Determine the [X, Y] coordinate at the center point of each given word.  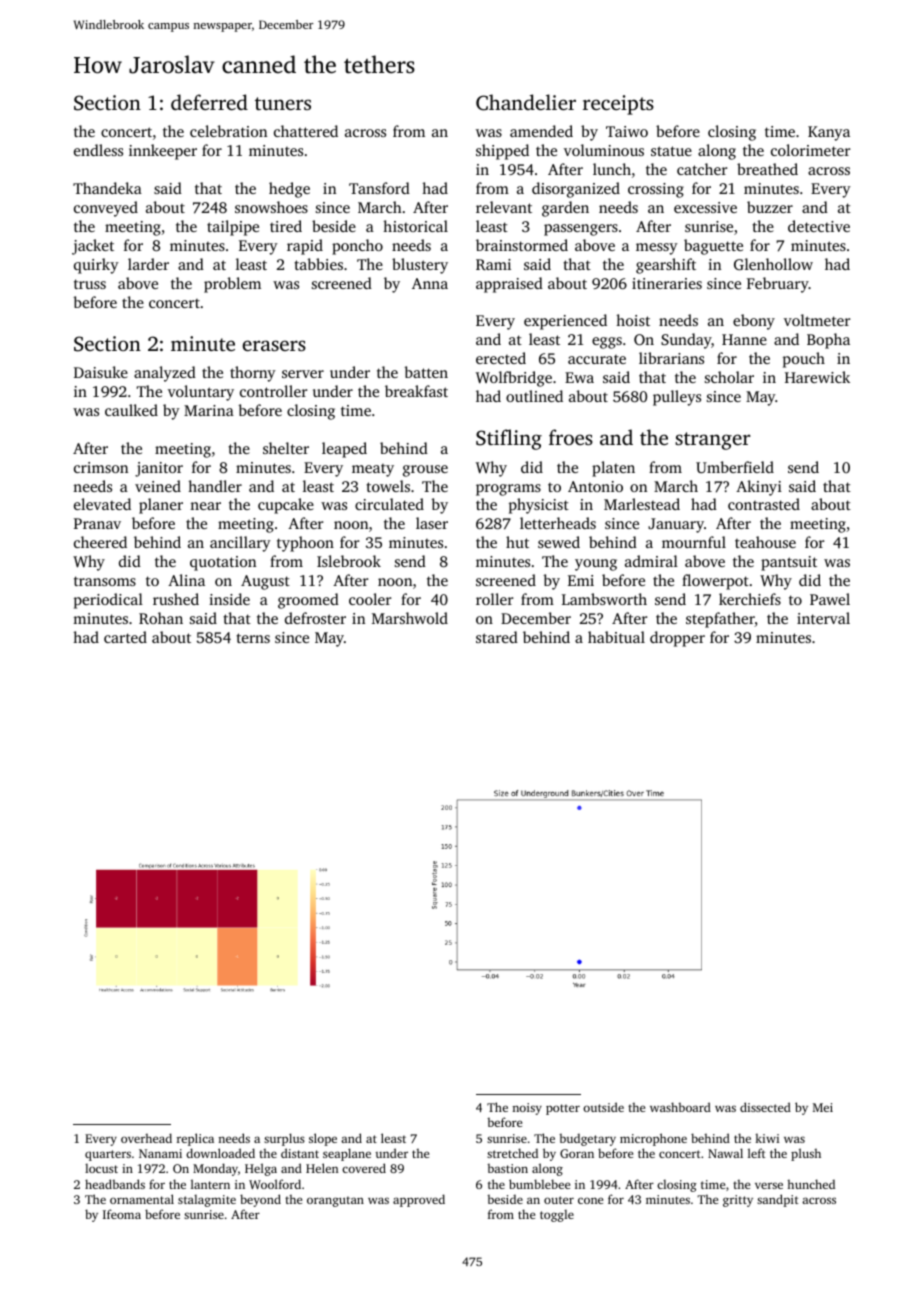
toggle [557, 1215]
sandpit [778, 1200]
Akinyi [759, 488]
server [303, 374]
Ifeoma [122, 1214]
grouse [425, 471]
